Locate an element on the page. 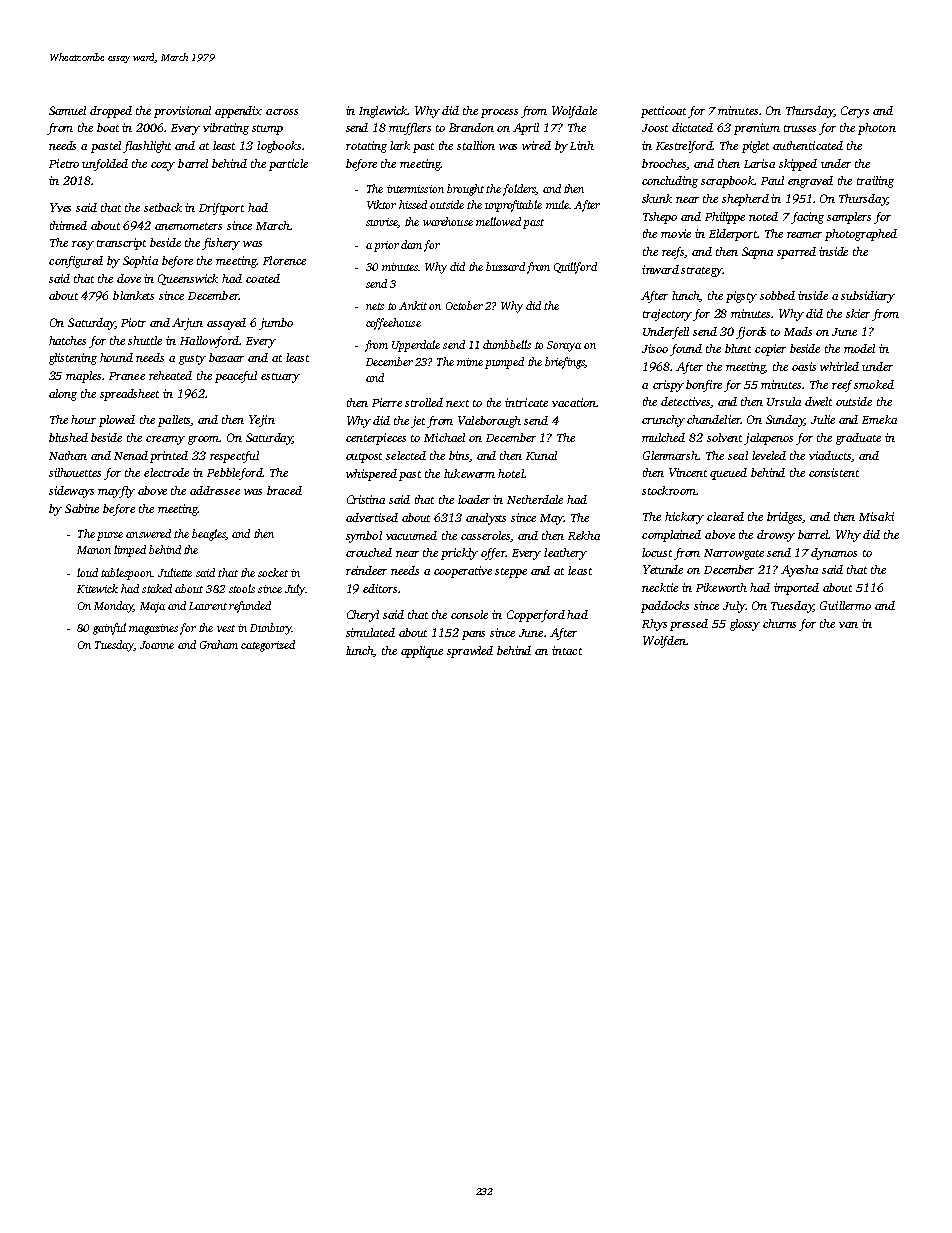  blushed is located at coordinates (68, 437).
